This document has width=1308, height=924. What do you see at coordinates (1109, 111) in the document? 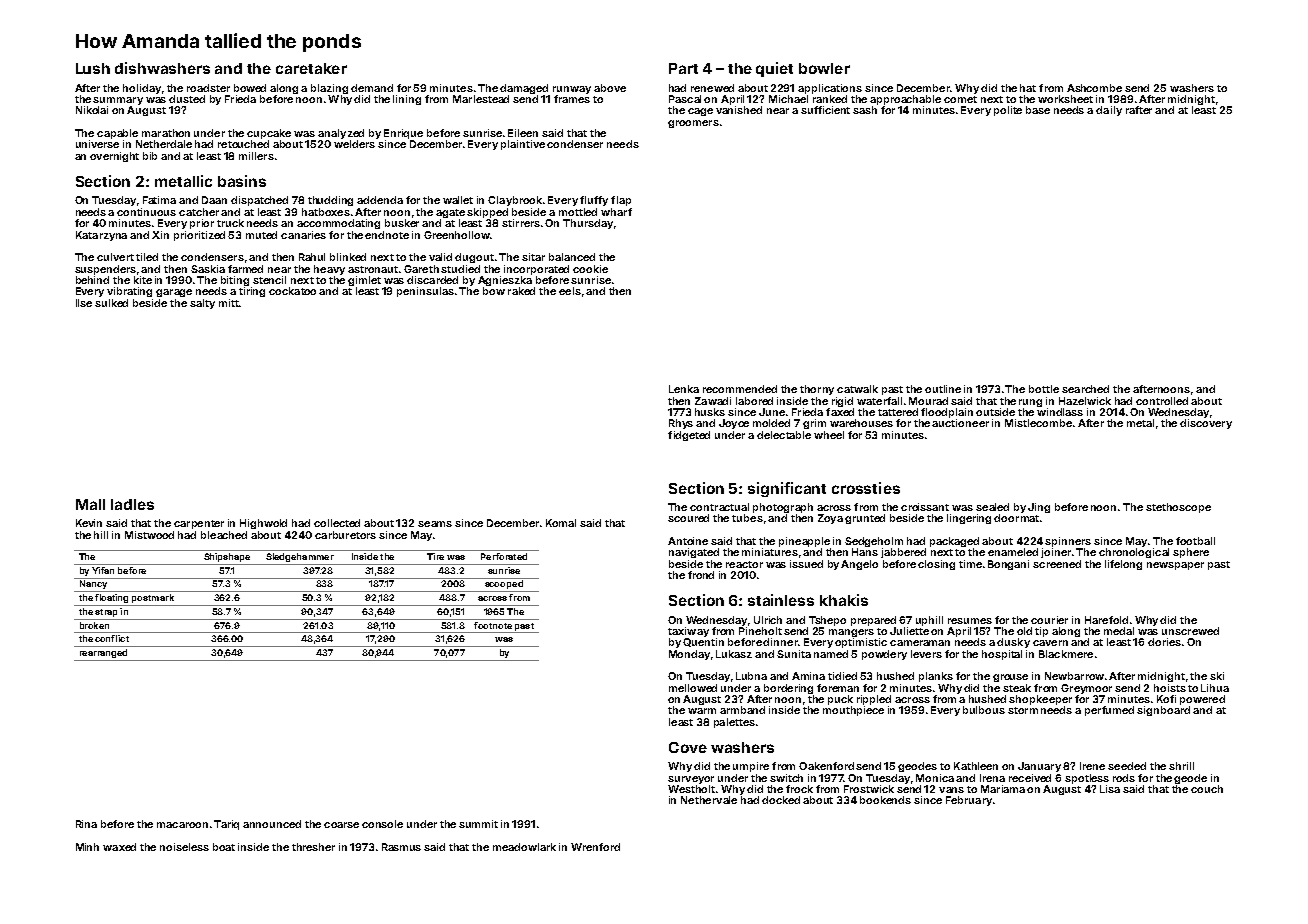
I see `daily` at bounding box center [1109, 111].
